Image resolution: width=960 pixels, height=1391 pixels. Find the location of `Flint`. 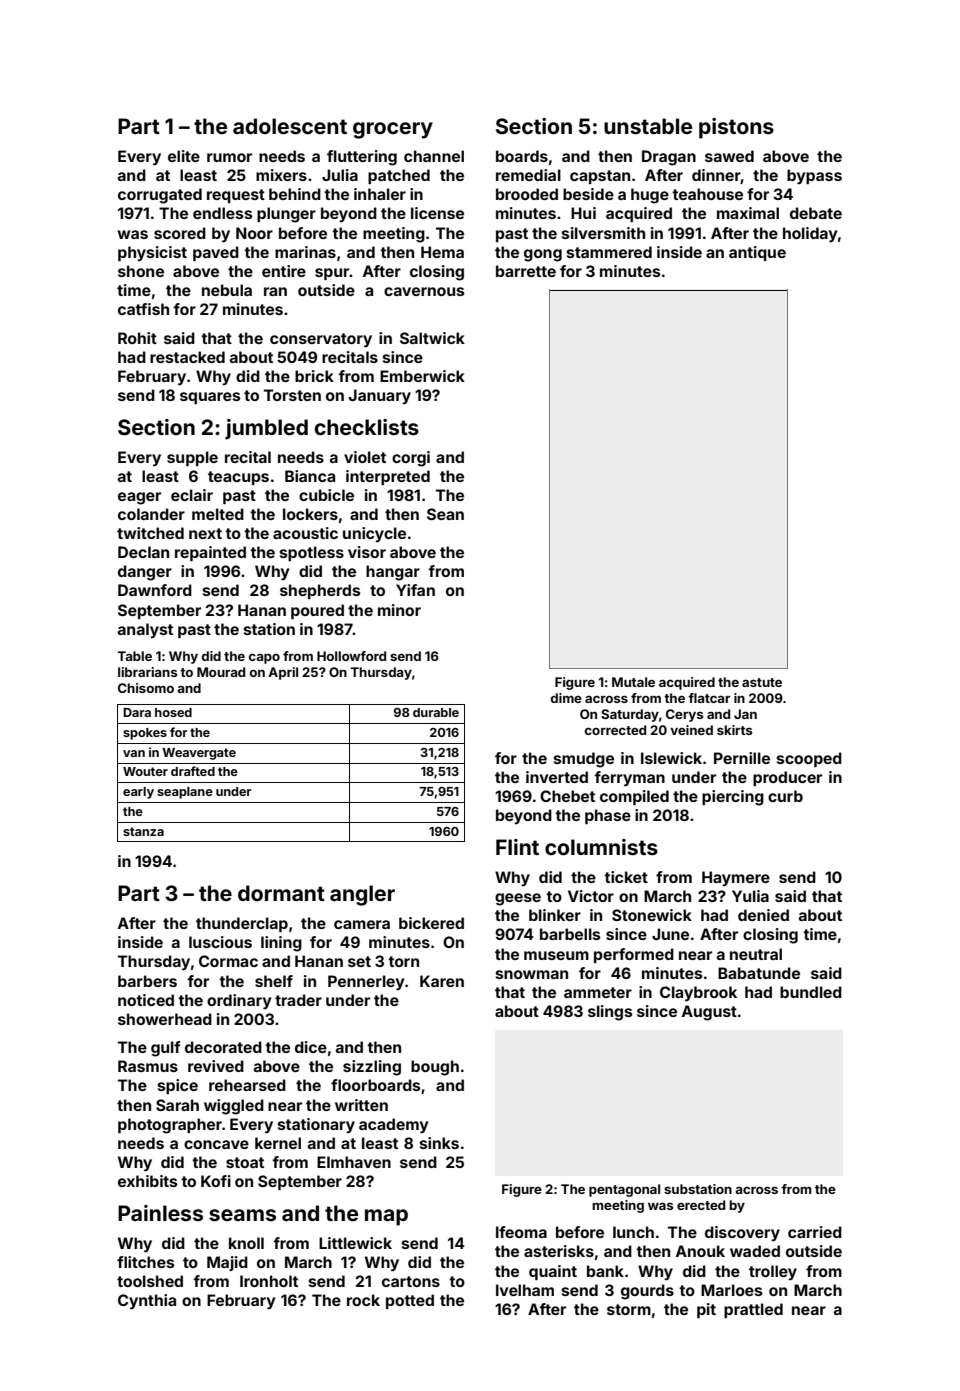

Flint is located at coordinates (517, 847).
